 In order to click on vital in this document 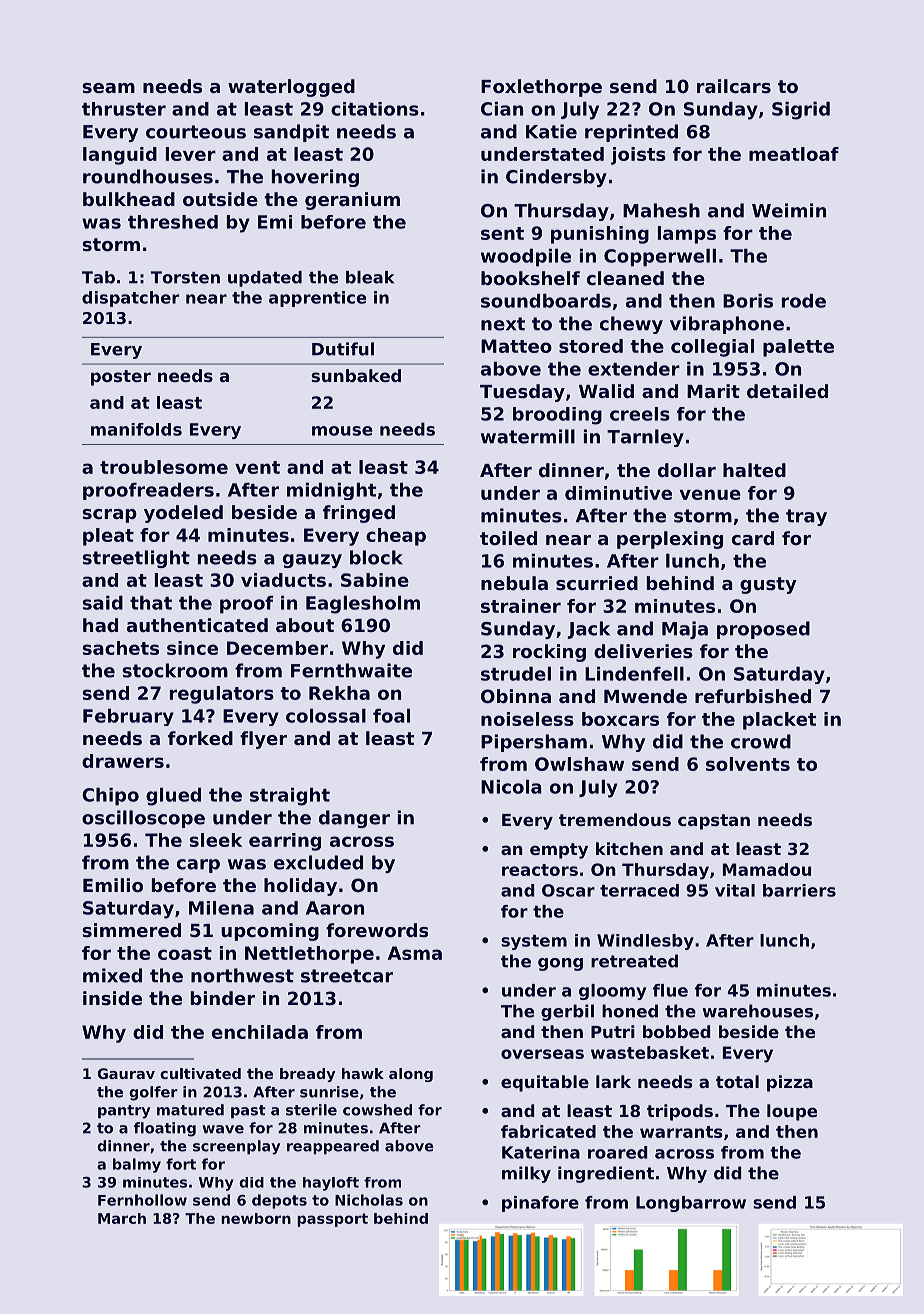, I will do `click(735, 890)`.
